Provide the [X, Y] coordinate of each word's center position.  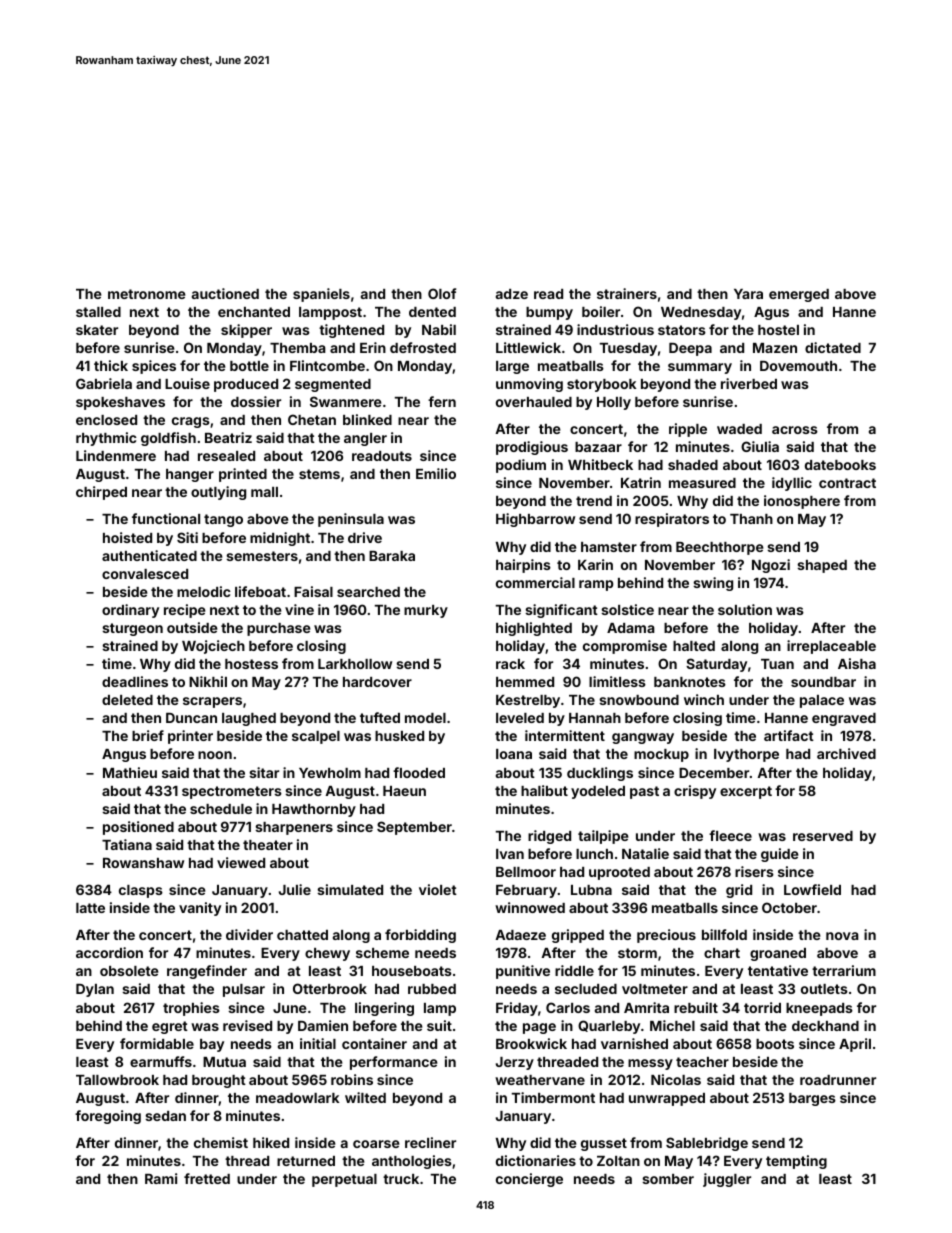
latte [90, 908]
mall [264, 492]
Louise [187, 383]
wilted [365, 1097]
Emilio [436, 473]
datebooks [840, 465]
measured [702, 483]
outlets [824, 989]
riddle [574, 970]
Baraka [392, 556]
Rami [161, 1178]
